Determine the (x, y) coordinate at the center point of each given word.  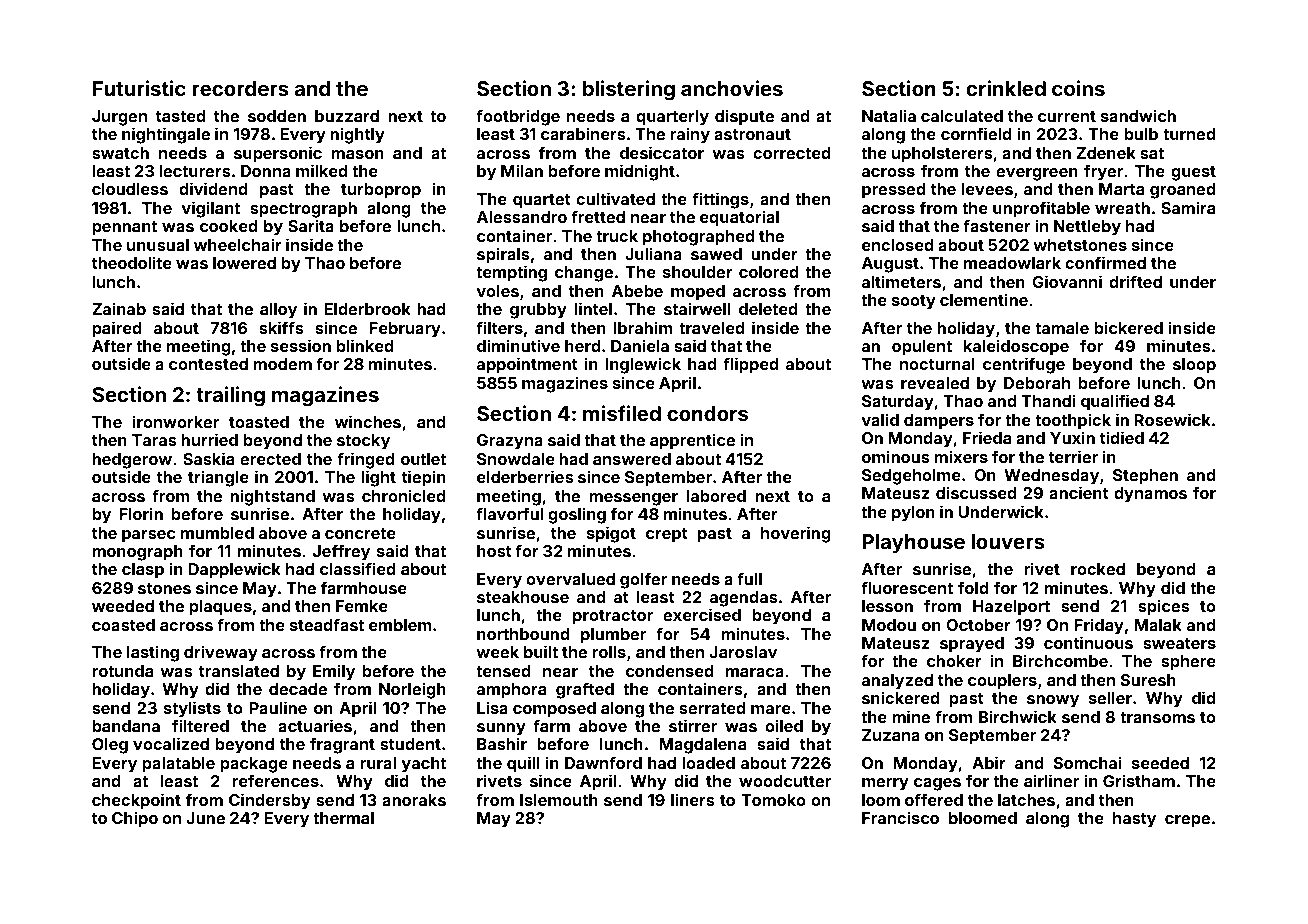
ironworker (176, 421)
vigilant (210, 209)
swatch (120, 153)
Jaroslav (743, 652)
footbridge (518, 117)
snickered (901, 697)
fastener (997, 225)
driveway (221, 653)
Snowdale (516, 459)
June (205, 818)
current (1067, 116)
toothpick (1073, 421)
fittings (720, 200)
